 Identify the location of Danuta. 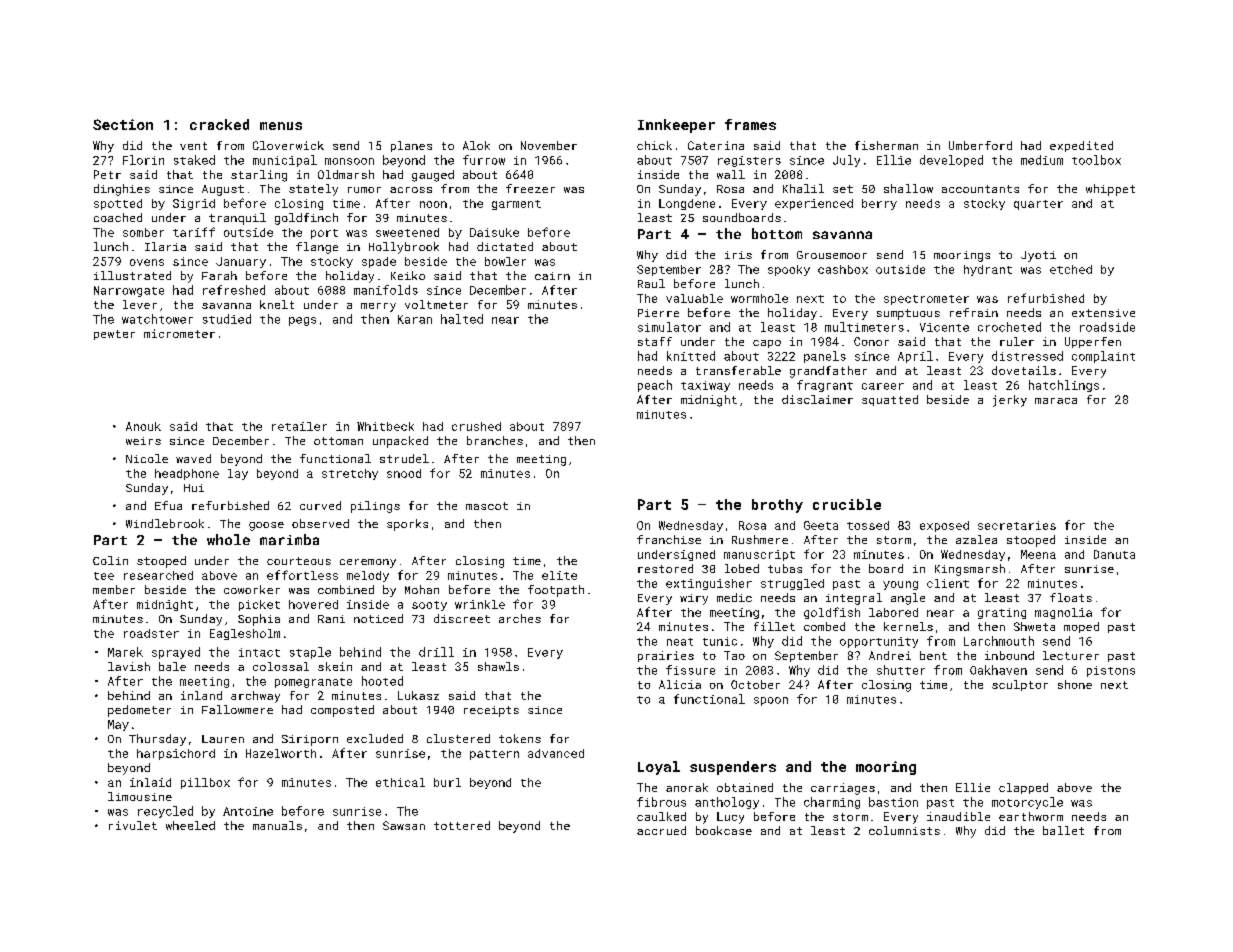
(1114, 554).
